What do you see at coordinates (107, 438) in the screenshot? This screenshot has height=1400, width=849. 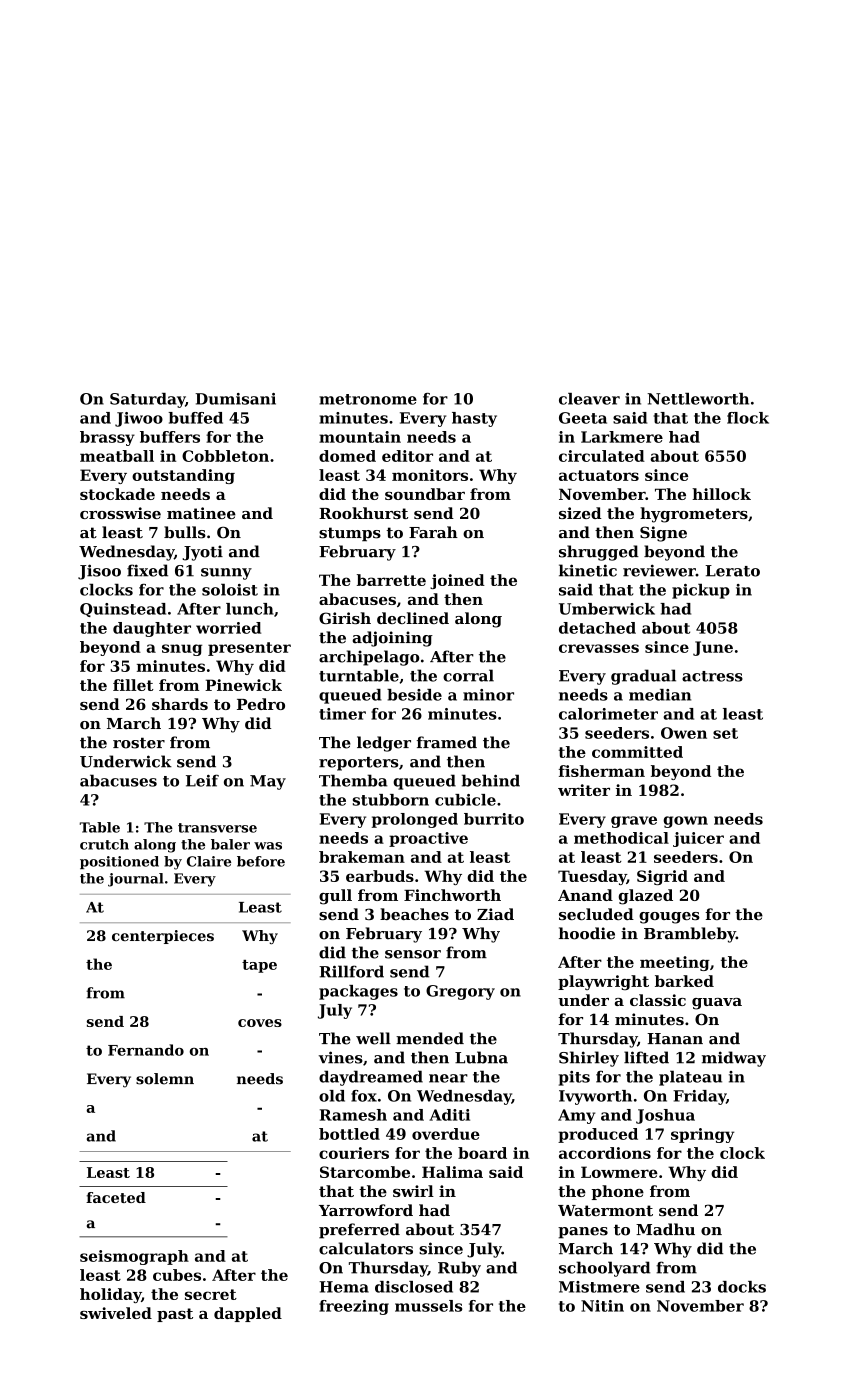 I see `brassy` at bounding box center [107, 438].
